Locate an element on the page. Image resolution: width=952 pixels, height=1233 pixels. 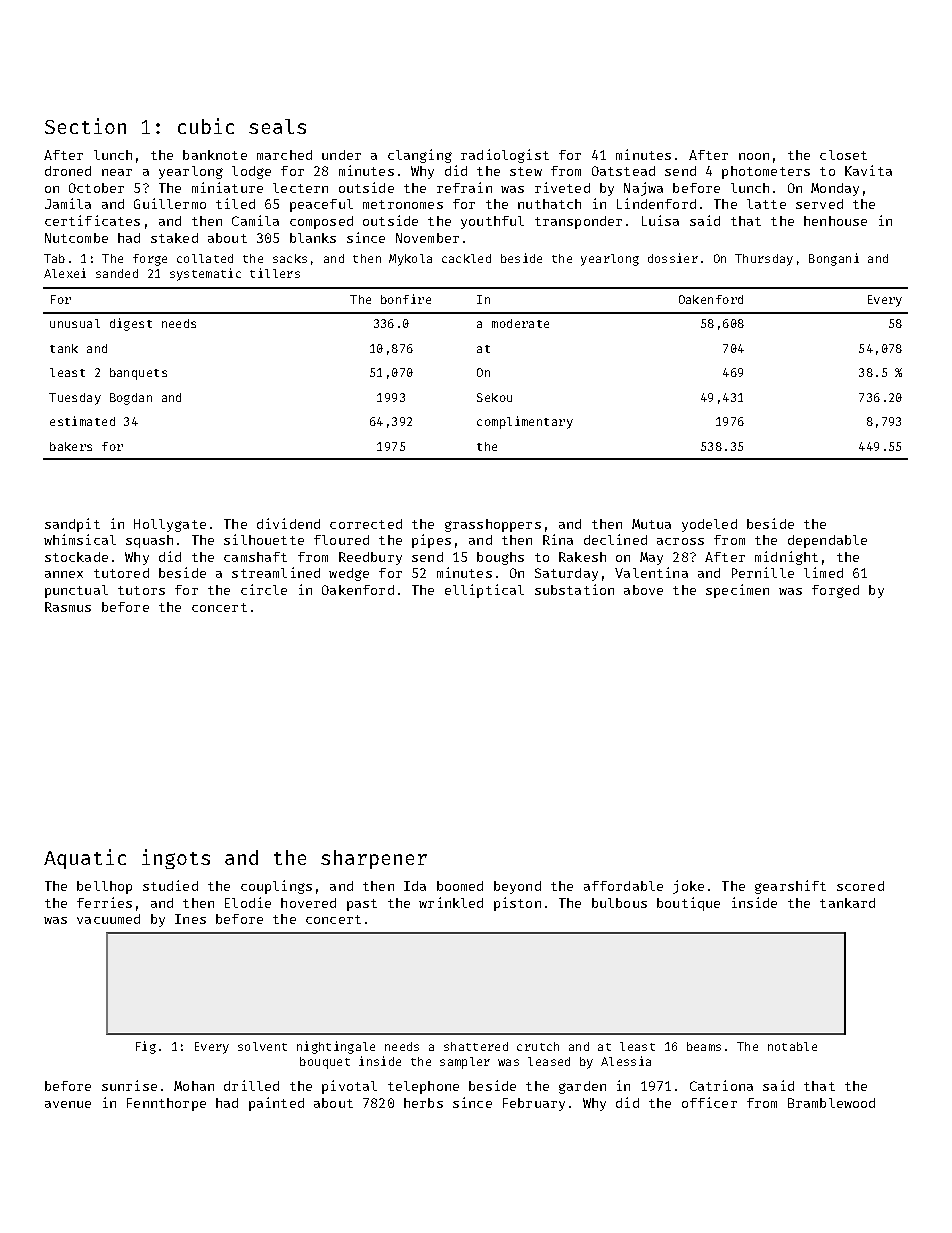
wedge is located at coordinates (349, 574).
